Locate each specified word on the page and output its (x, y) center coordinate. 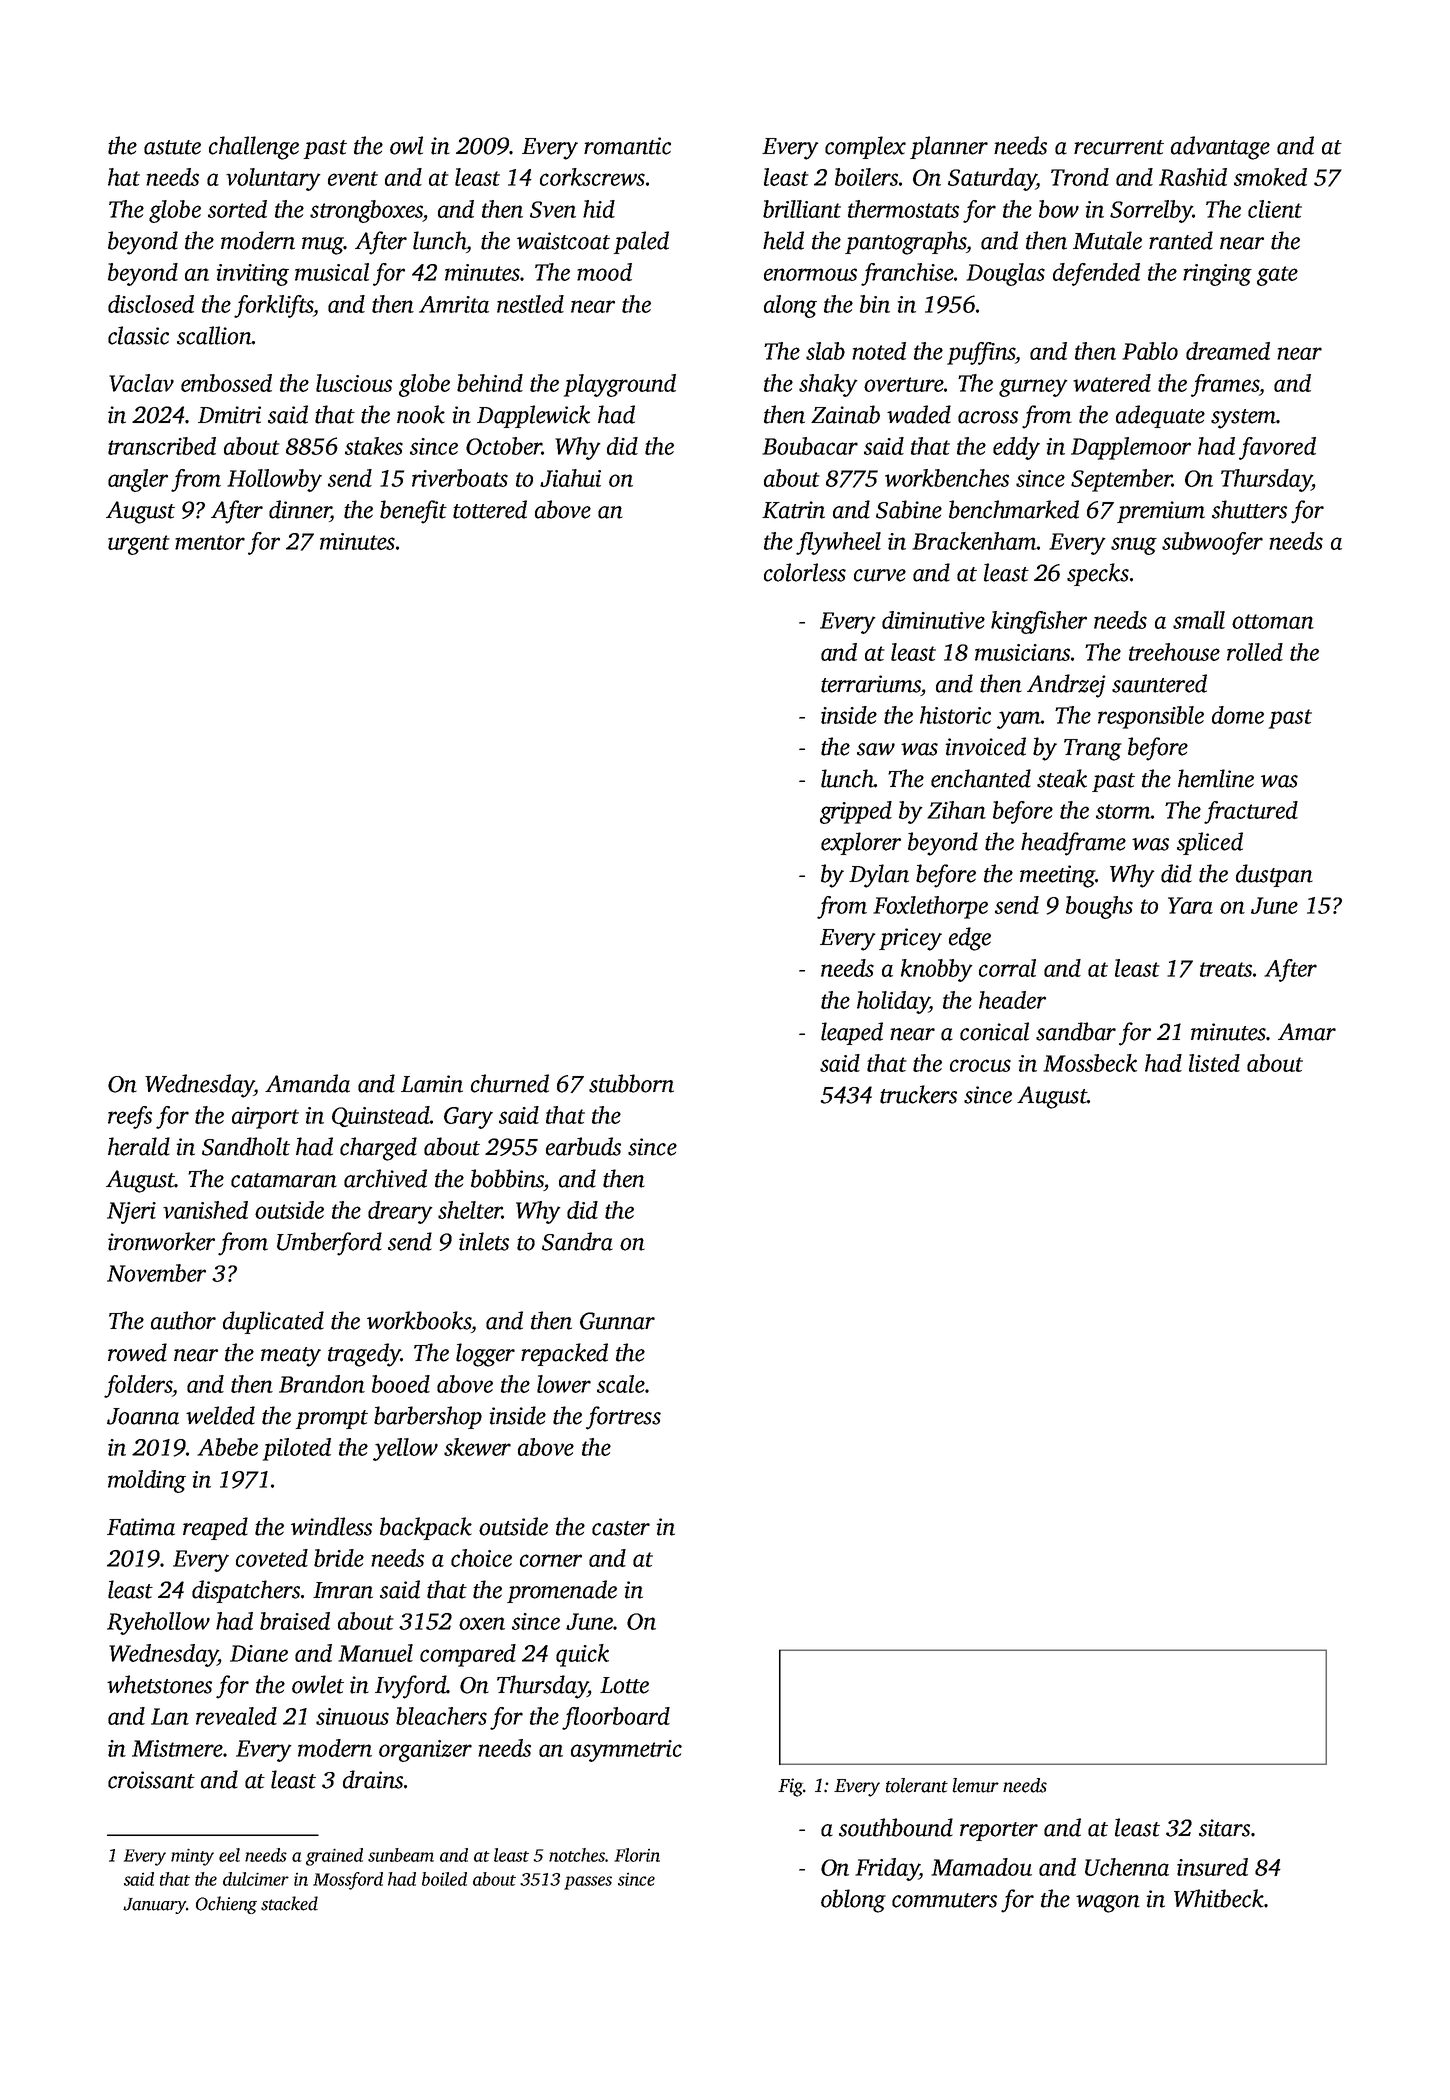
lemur (976, 1785)
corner (551, 1560)
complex (865, 147)
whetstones (159, 1684)
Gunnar (617, 1321)
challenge (254, 148)
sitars (1224, 1828)
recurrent (1119, 147)
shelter (470, 1210)
